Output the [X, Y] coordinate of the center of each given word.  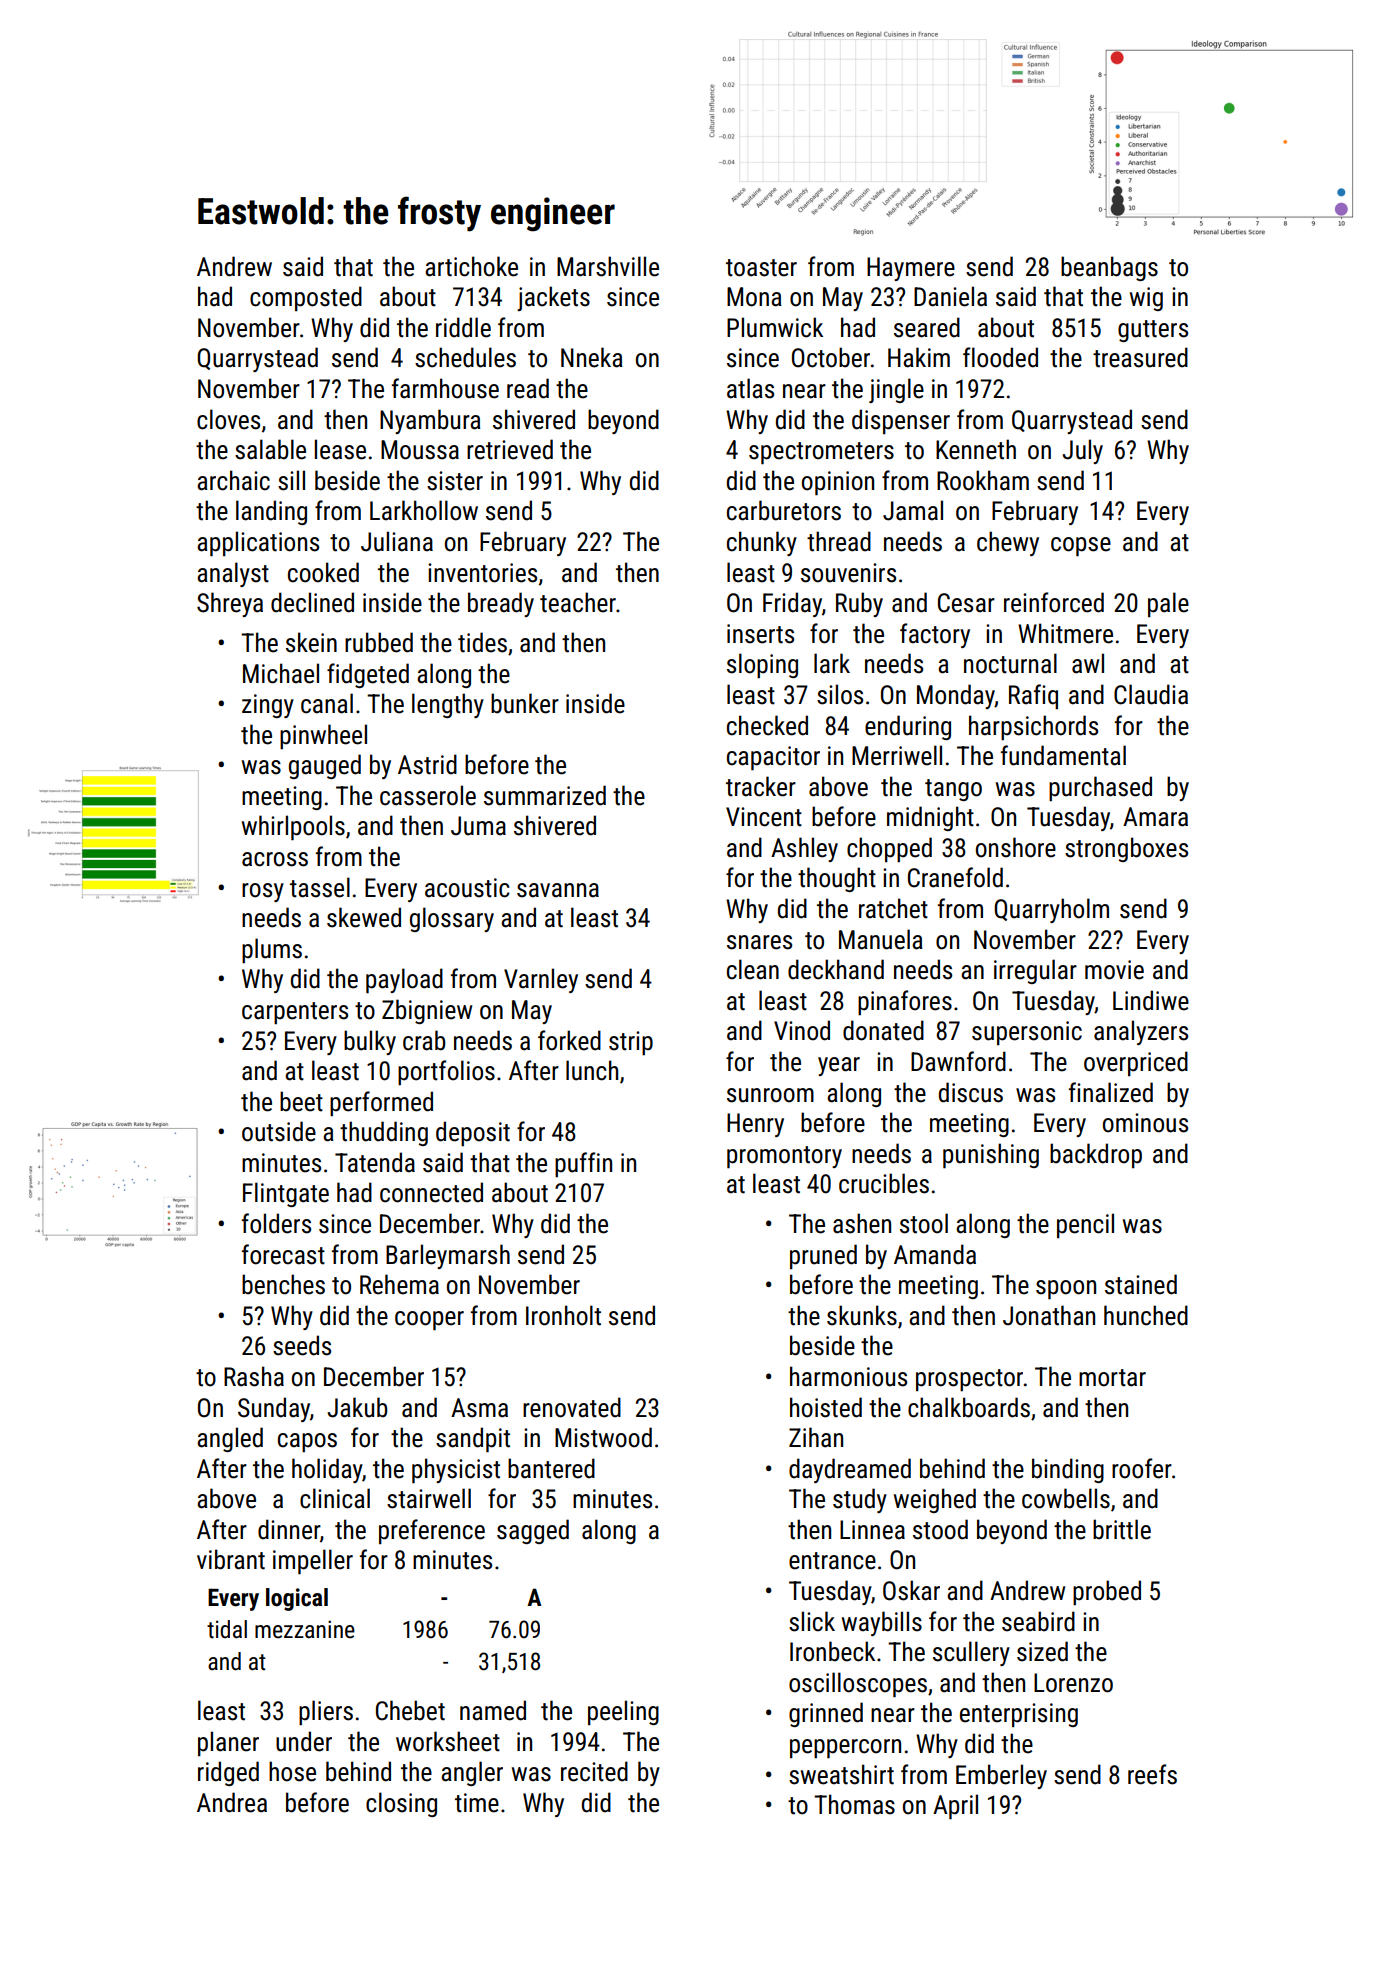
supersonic [1027, 1033]
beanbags [1109, 268]
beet [301, 1101]
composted [306, 298]
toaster [761, 268]
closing [401, 1804]
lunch [592, 1070]
